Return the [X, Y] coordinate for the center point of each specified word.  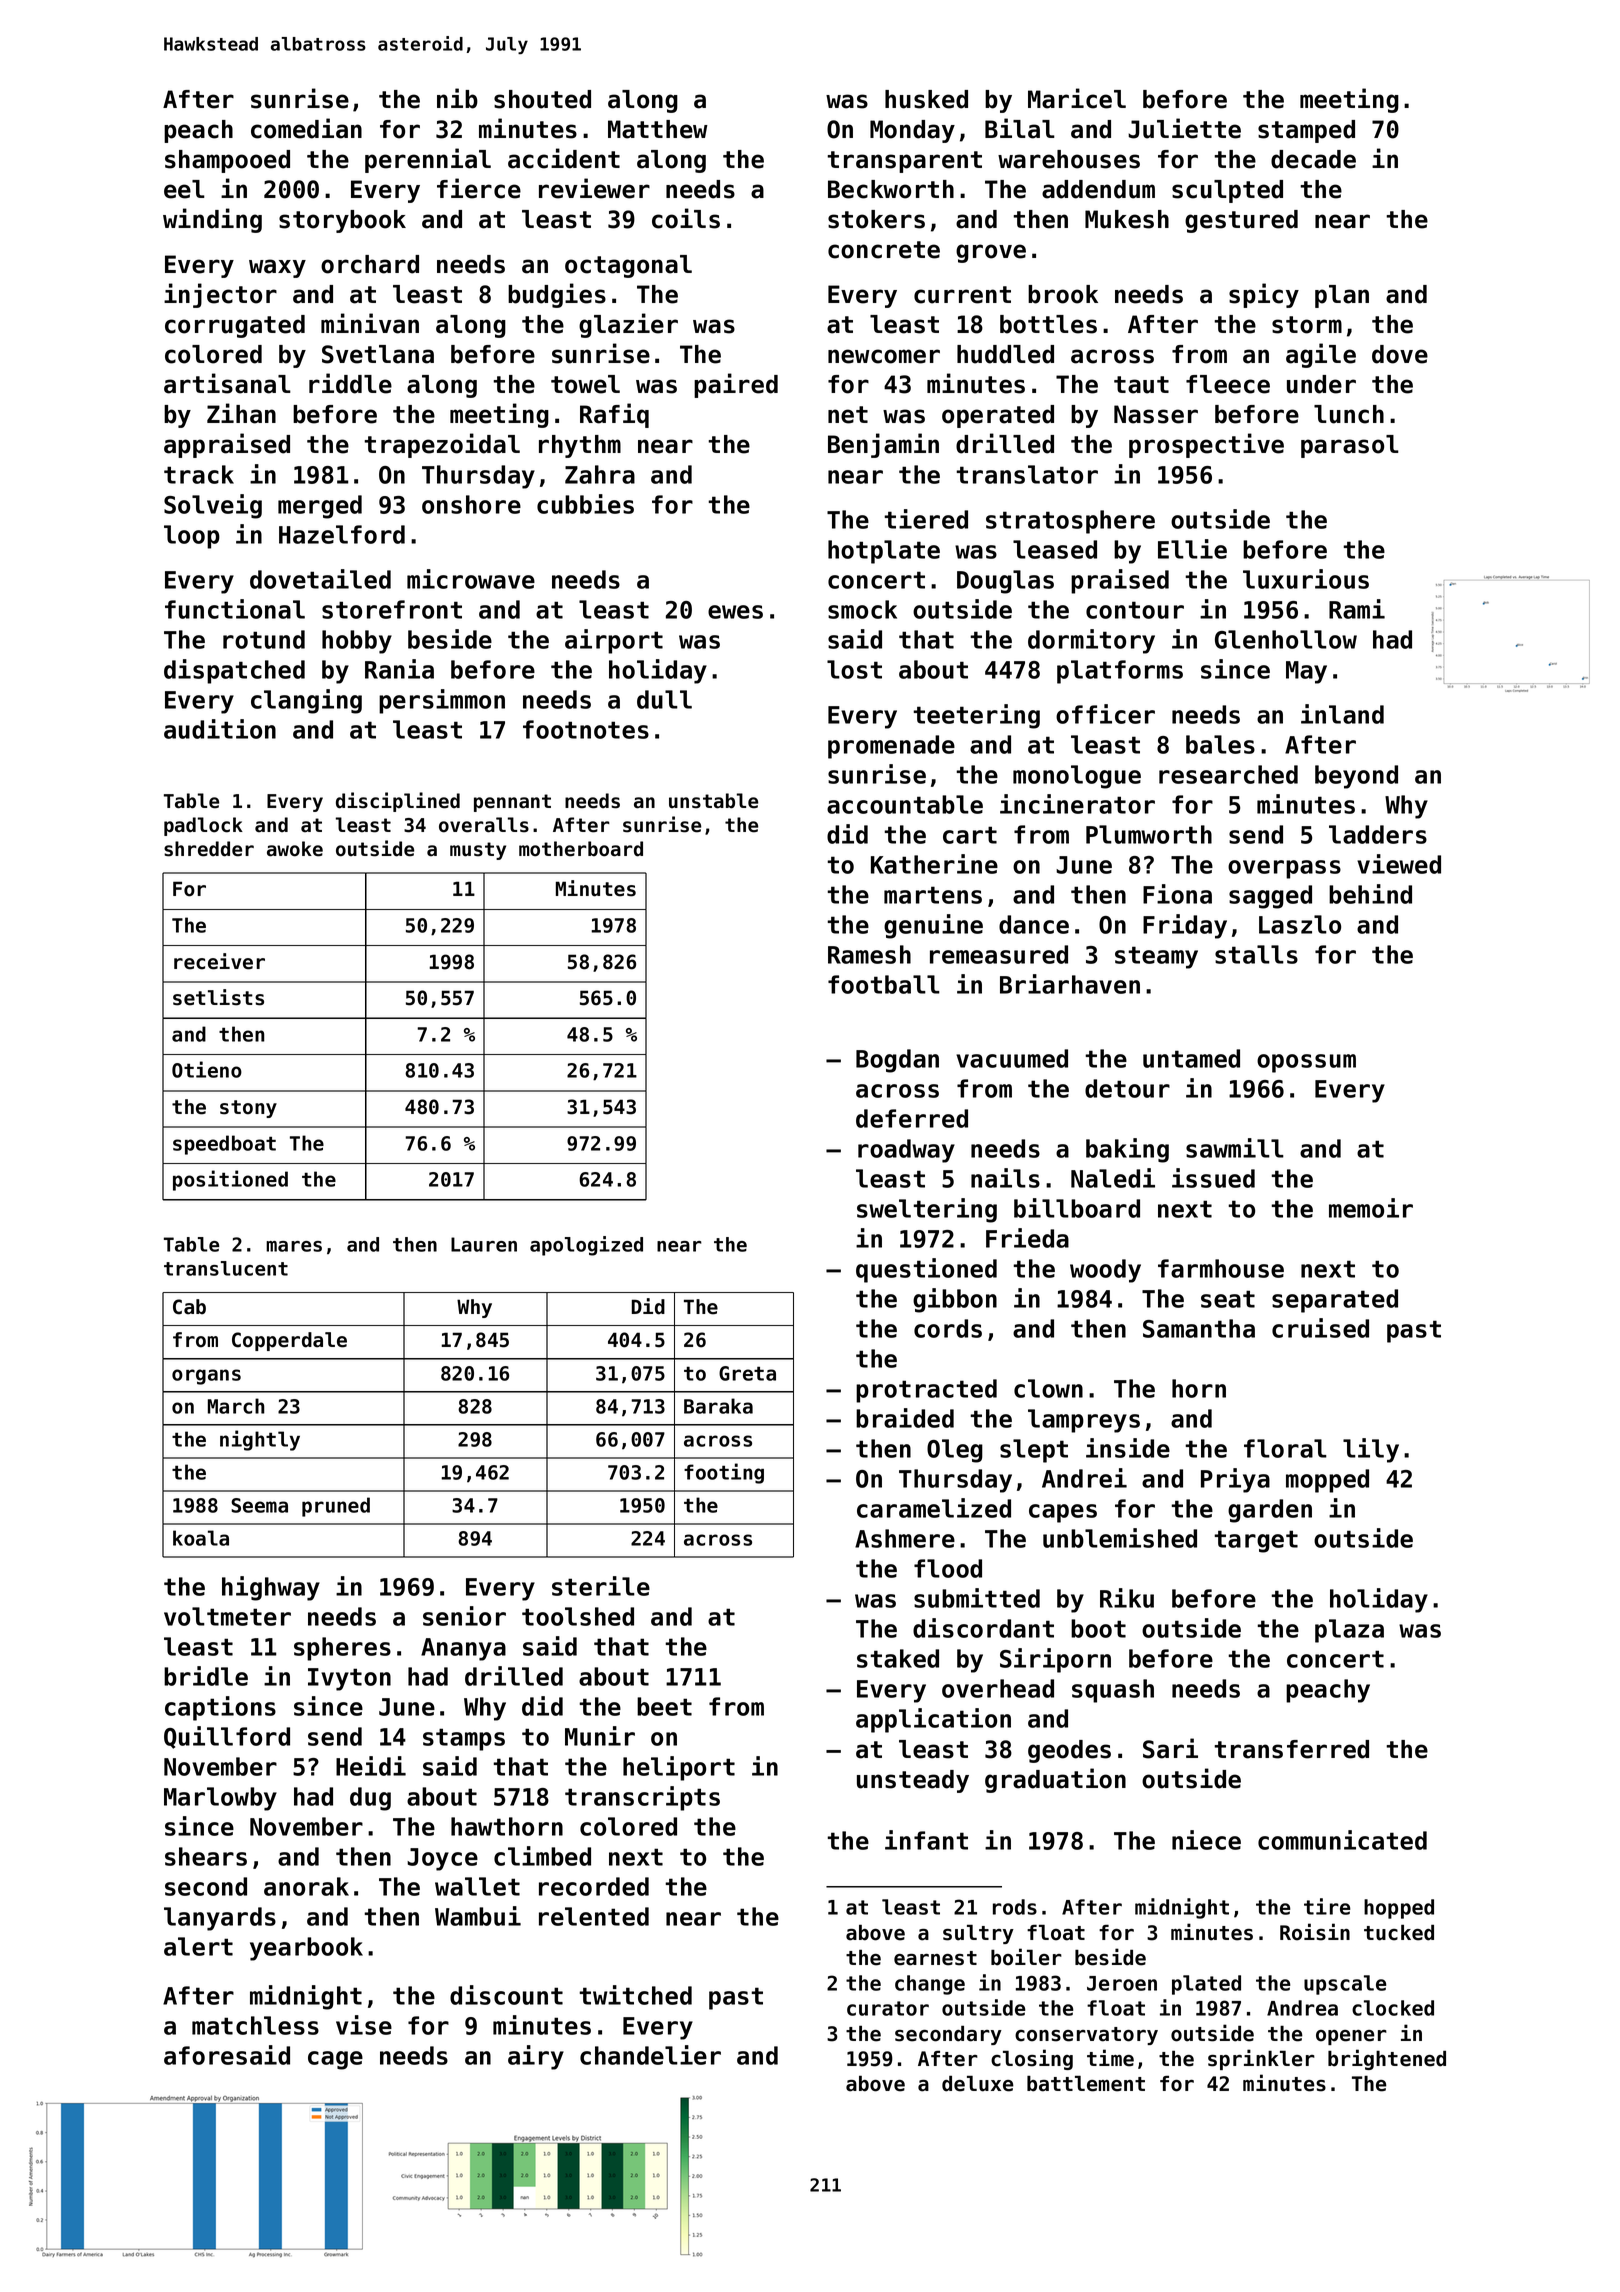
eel [184, 189]
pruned [336, 1507]
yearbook [306, 1949]
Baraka [718, 1406]
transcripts [642, 1798]
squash [1113, 1691]
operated [998, 416]
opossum [1306, 1063]
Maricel [1077, 98]
